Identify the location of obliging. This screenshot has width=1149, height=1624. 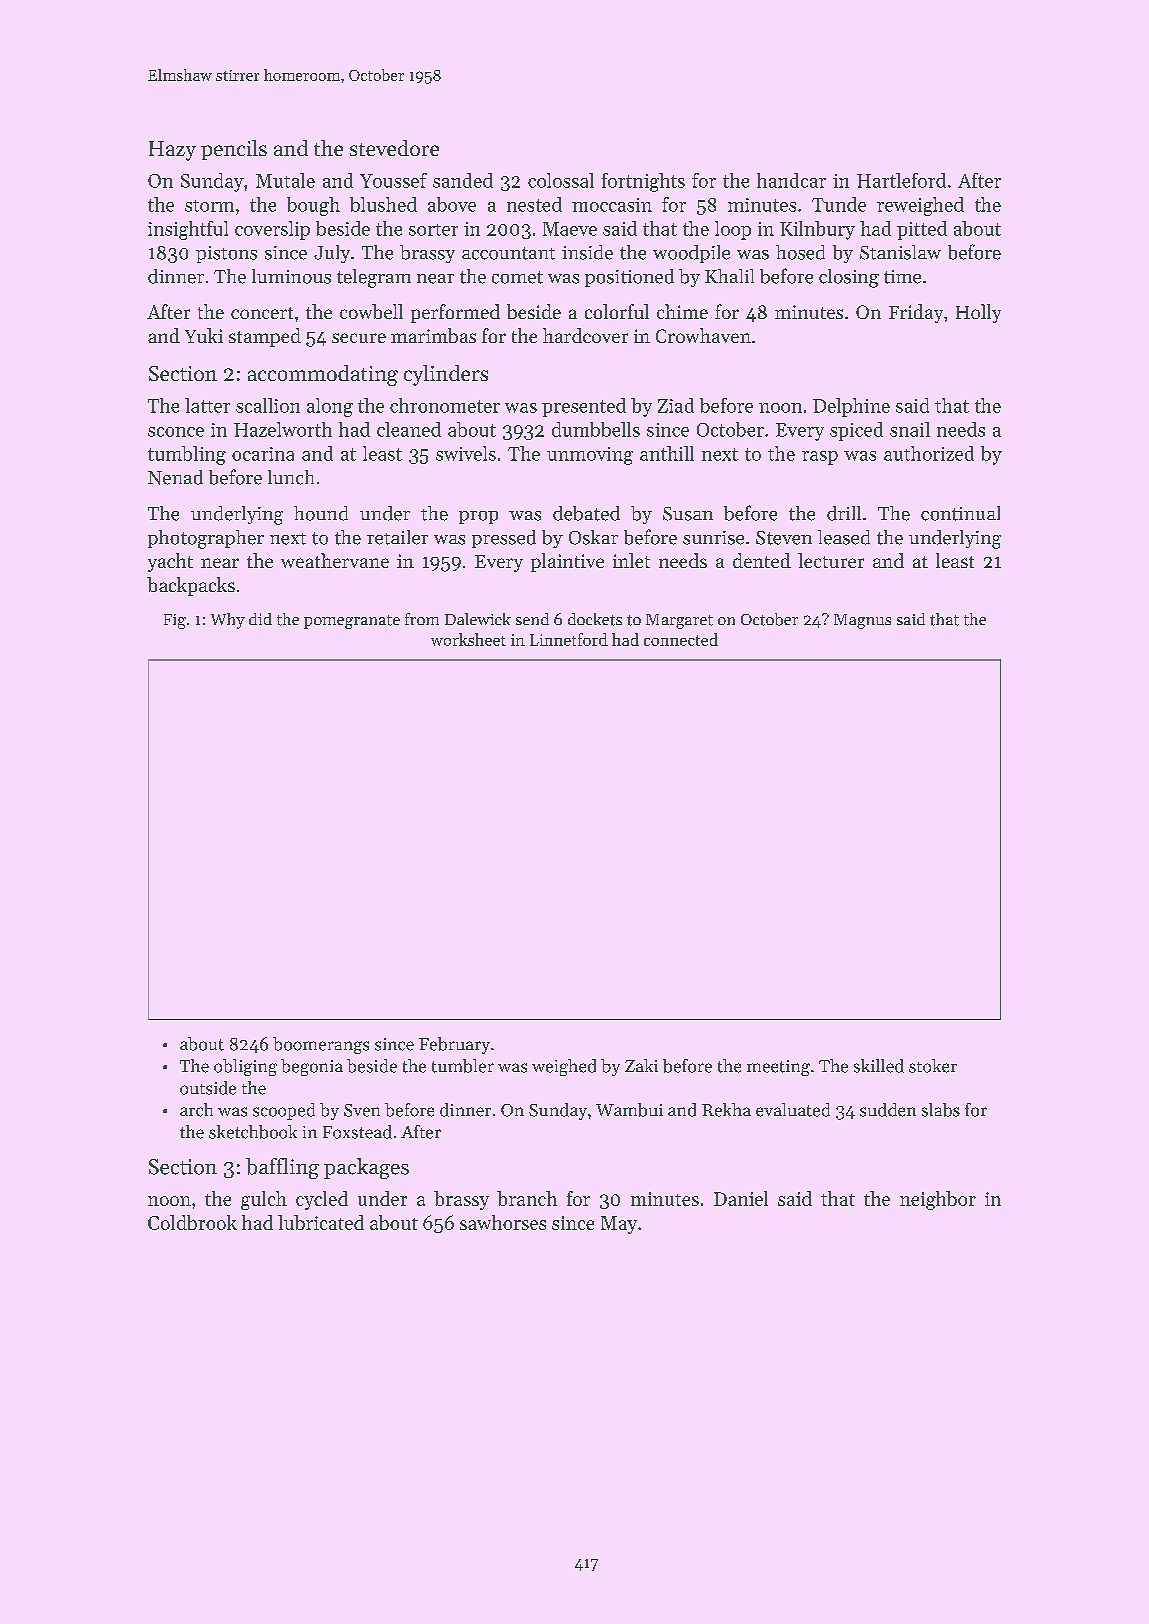
(245, 1067).
